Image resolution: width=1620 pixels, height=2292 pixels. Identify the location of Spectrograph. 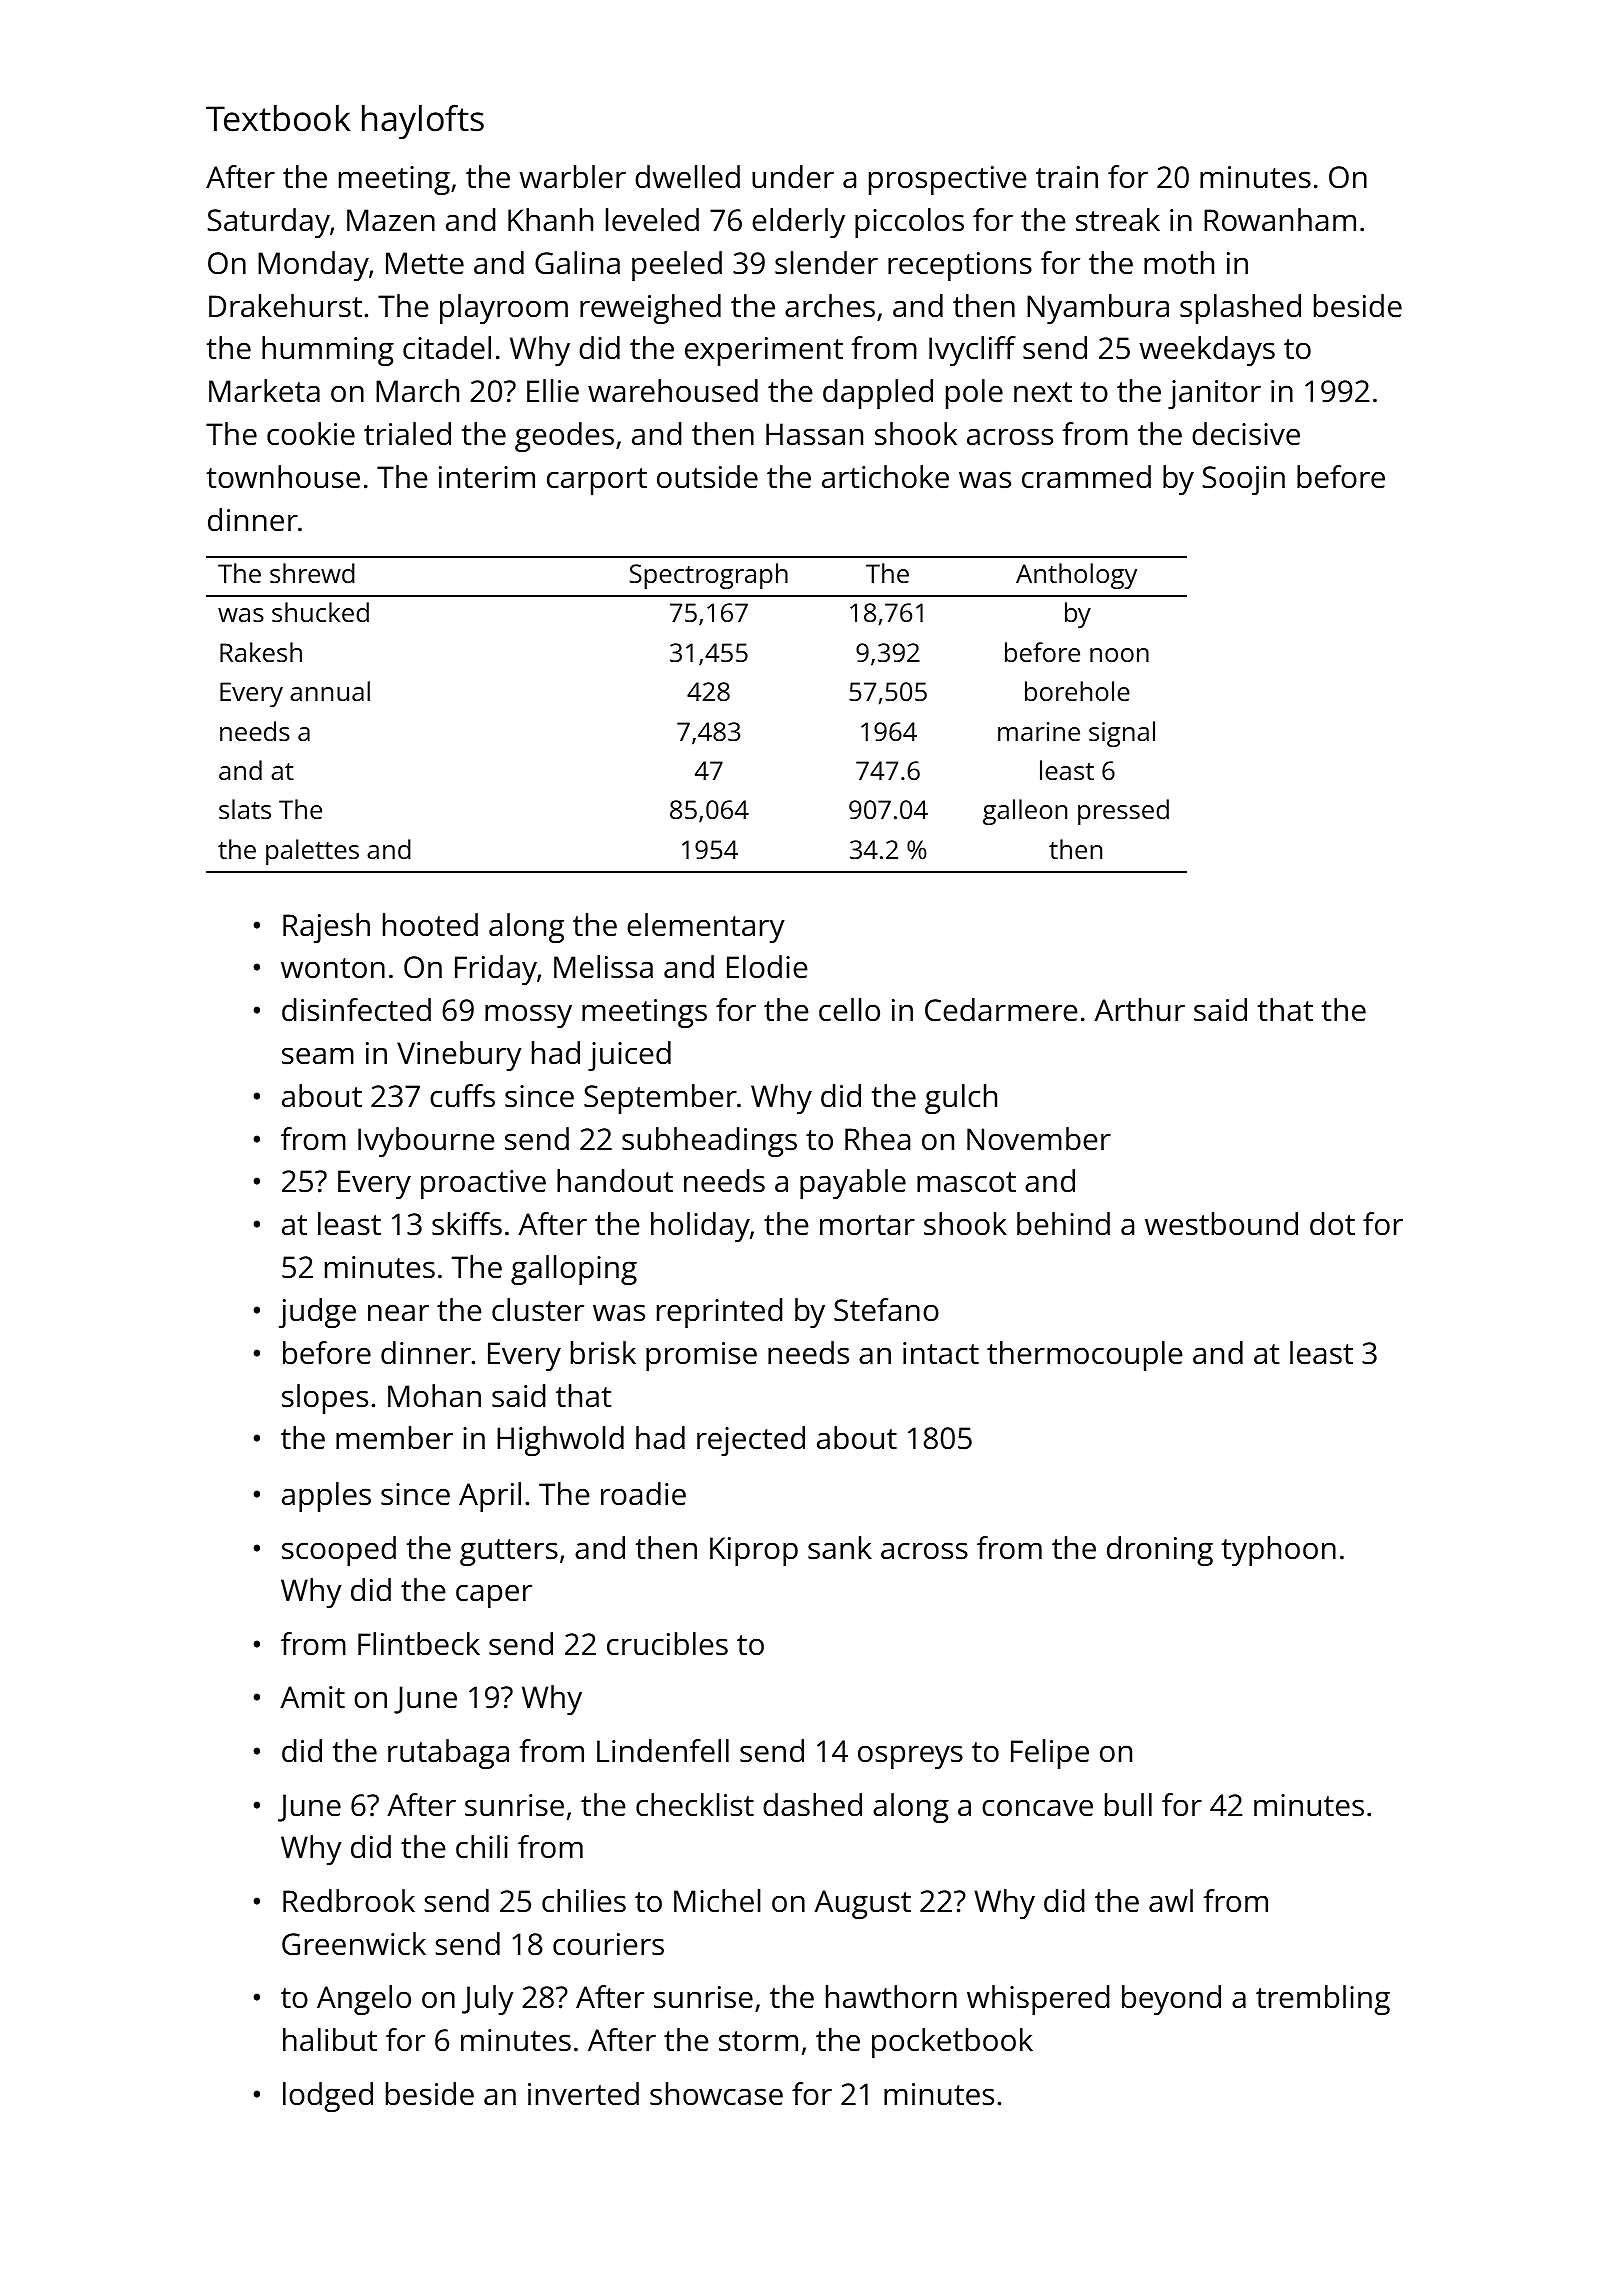
(709, 576).
